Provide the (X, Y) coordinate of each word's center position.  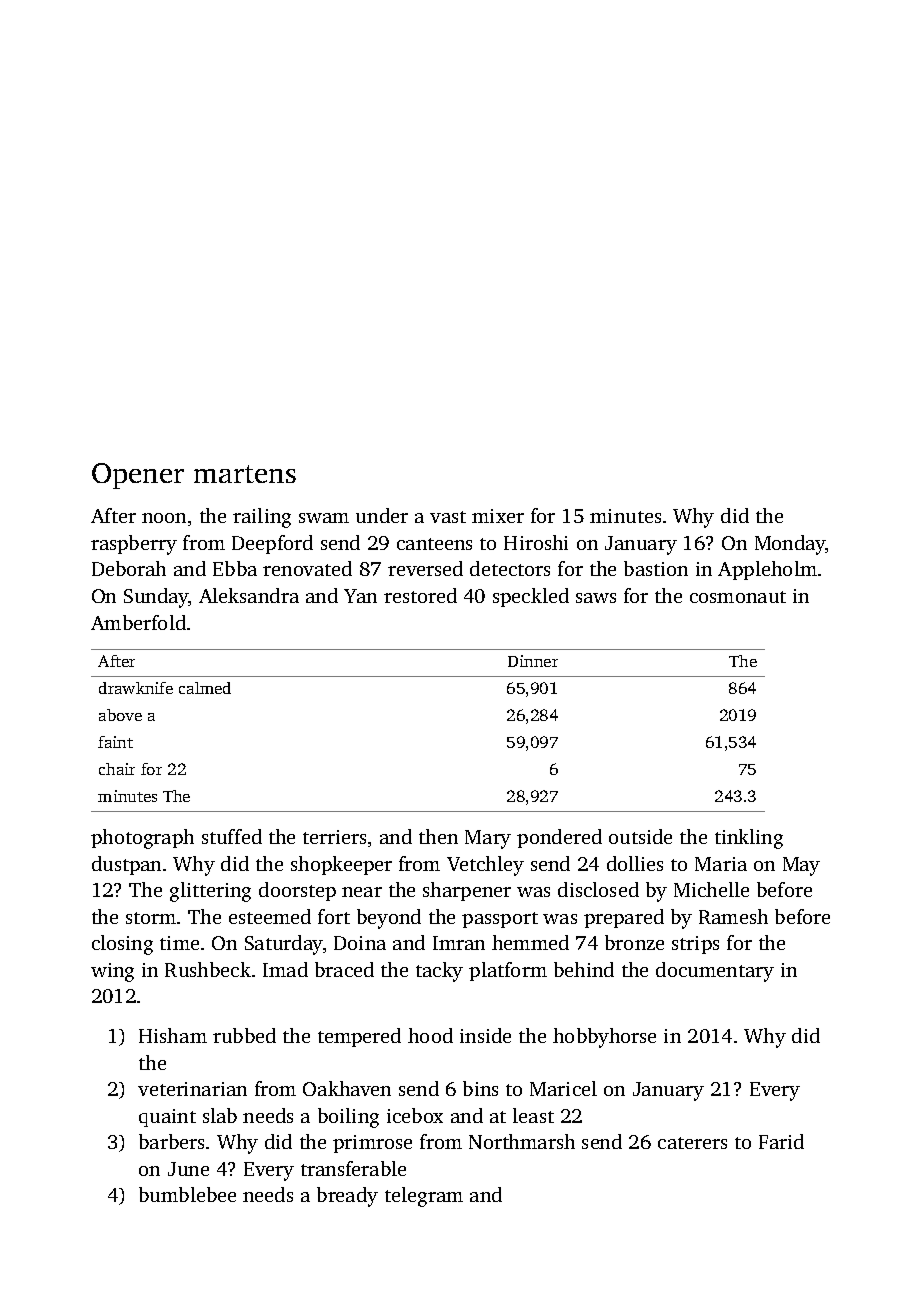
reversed (425, 568)
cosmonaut (738, 597)
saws (596, 598)
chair (117, 769)
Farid (781, 1141)
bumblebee (187, 1194)
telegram (424, 1197)
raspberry (134, 545)
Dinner (533, 661)
